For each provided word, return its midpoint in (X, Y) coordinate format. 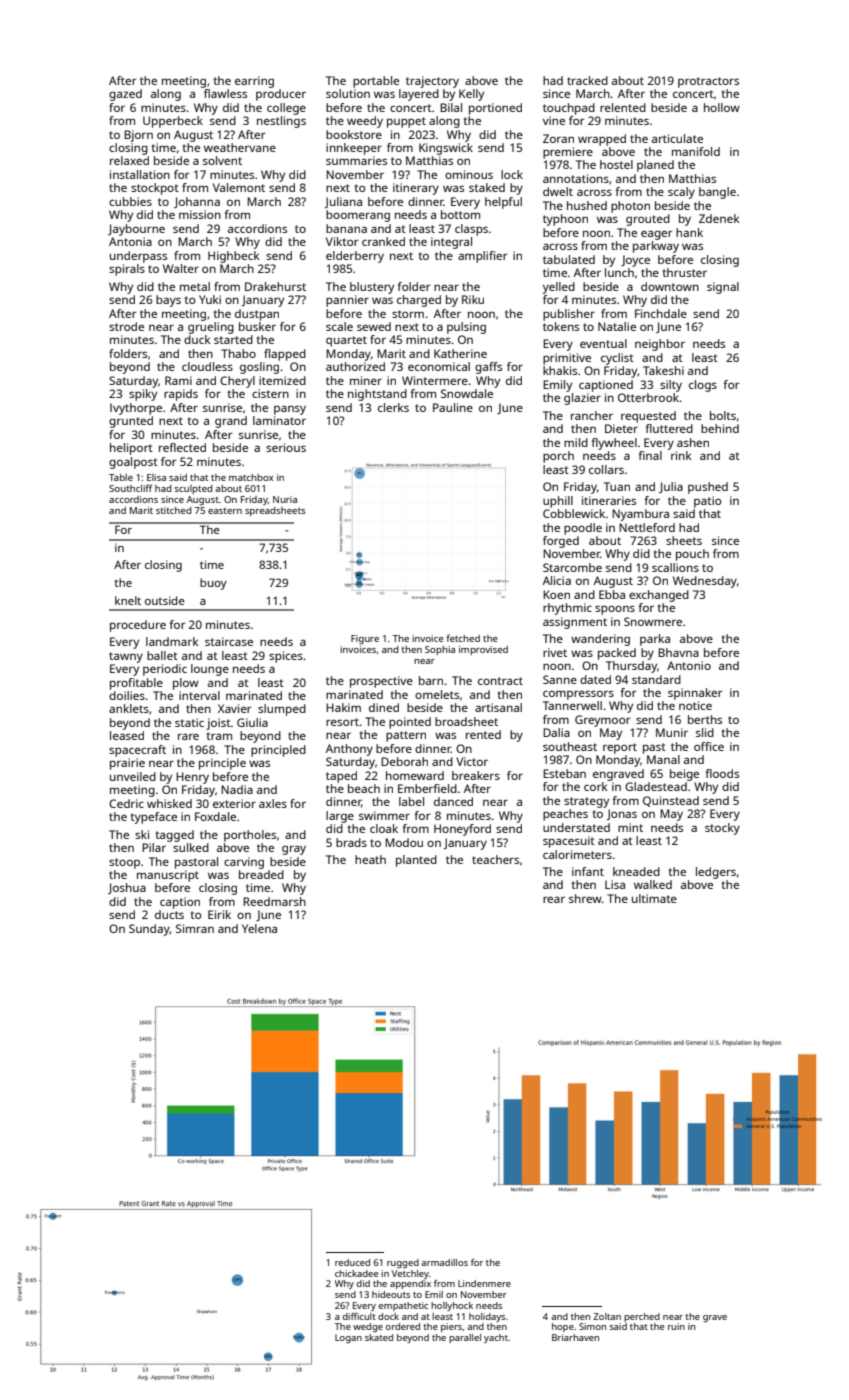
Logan (348, 1338)
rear (554, 900)
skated (379, 1337)
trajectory (432, 82)
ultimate (654, 898)
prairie (127, 764)
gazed (125, 95)
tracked (587, 80)
